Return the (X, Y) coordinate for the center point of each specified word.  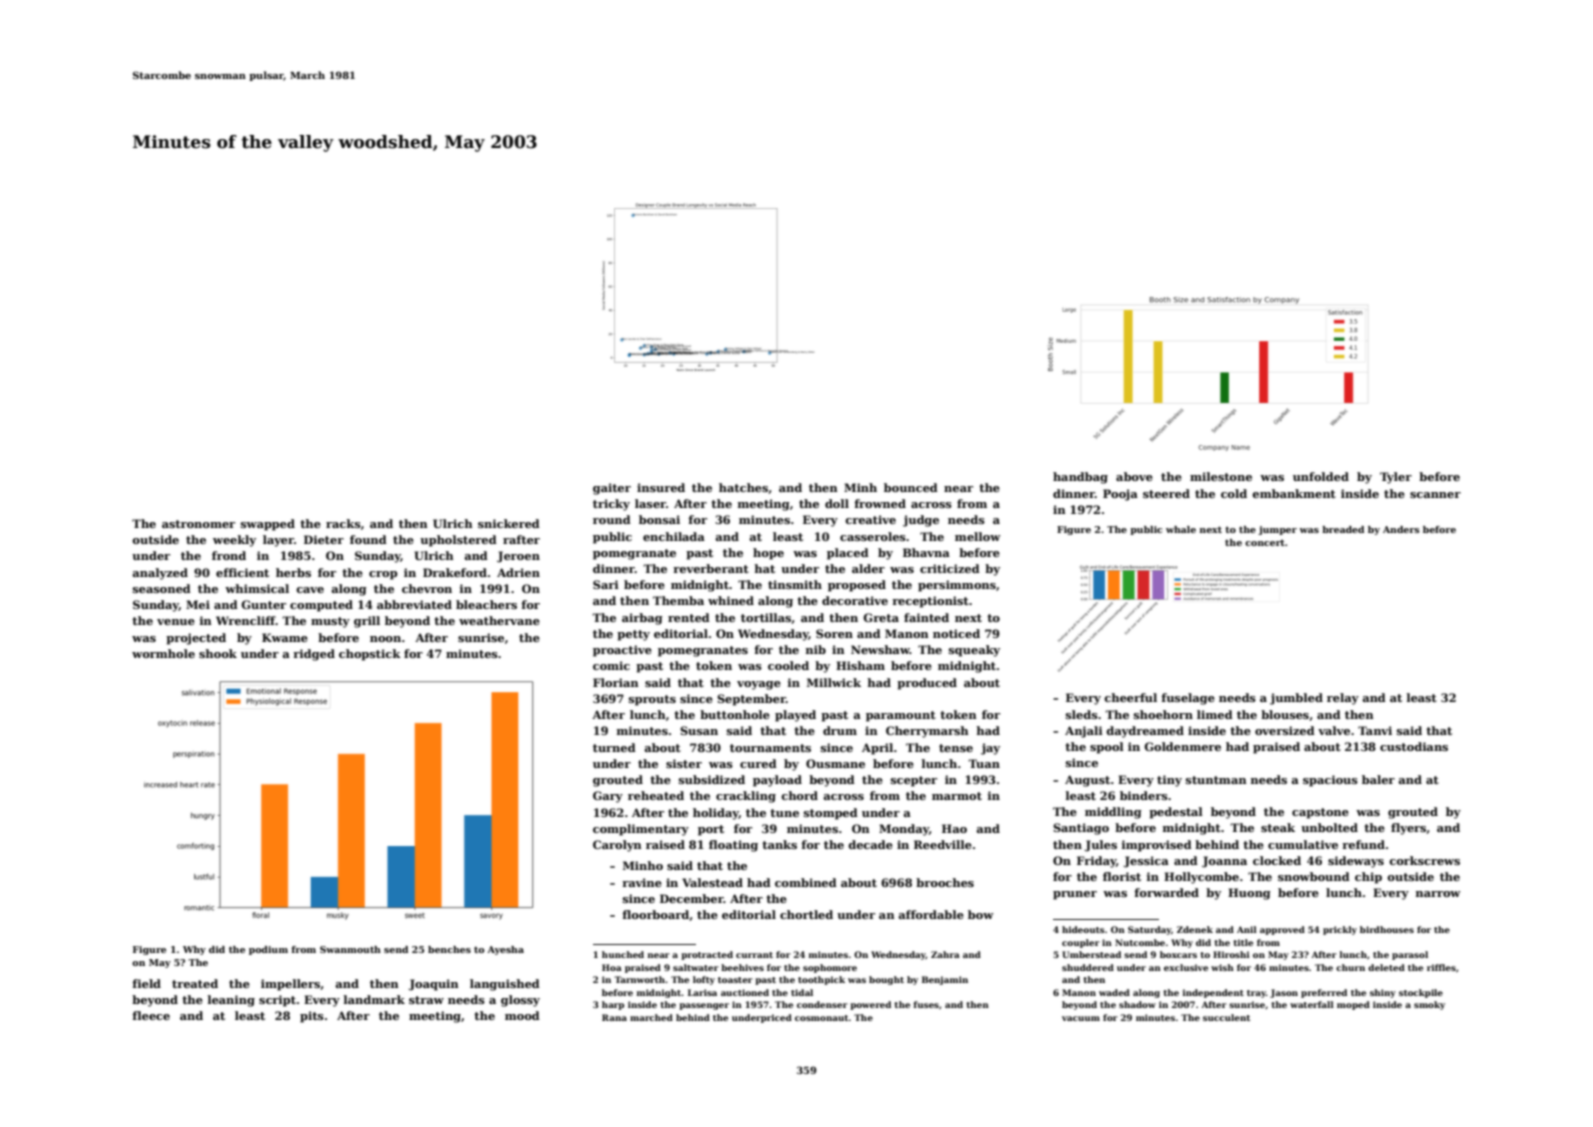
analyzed (160, 574)
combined (806, 882)
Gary (608, 797)
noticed (956, 633)
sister (684, 763)
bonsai (659, 519)
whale (1181, 529)
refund (1363, 844)
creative (870, 519)
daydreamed (1145, 732)
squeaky (974, 651)
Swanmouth (350, 949)
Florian (616, 682)
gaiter (612, 489)
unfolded (1321, 476)
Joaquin (433, 985)
